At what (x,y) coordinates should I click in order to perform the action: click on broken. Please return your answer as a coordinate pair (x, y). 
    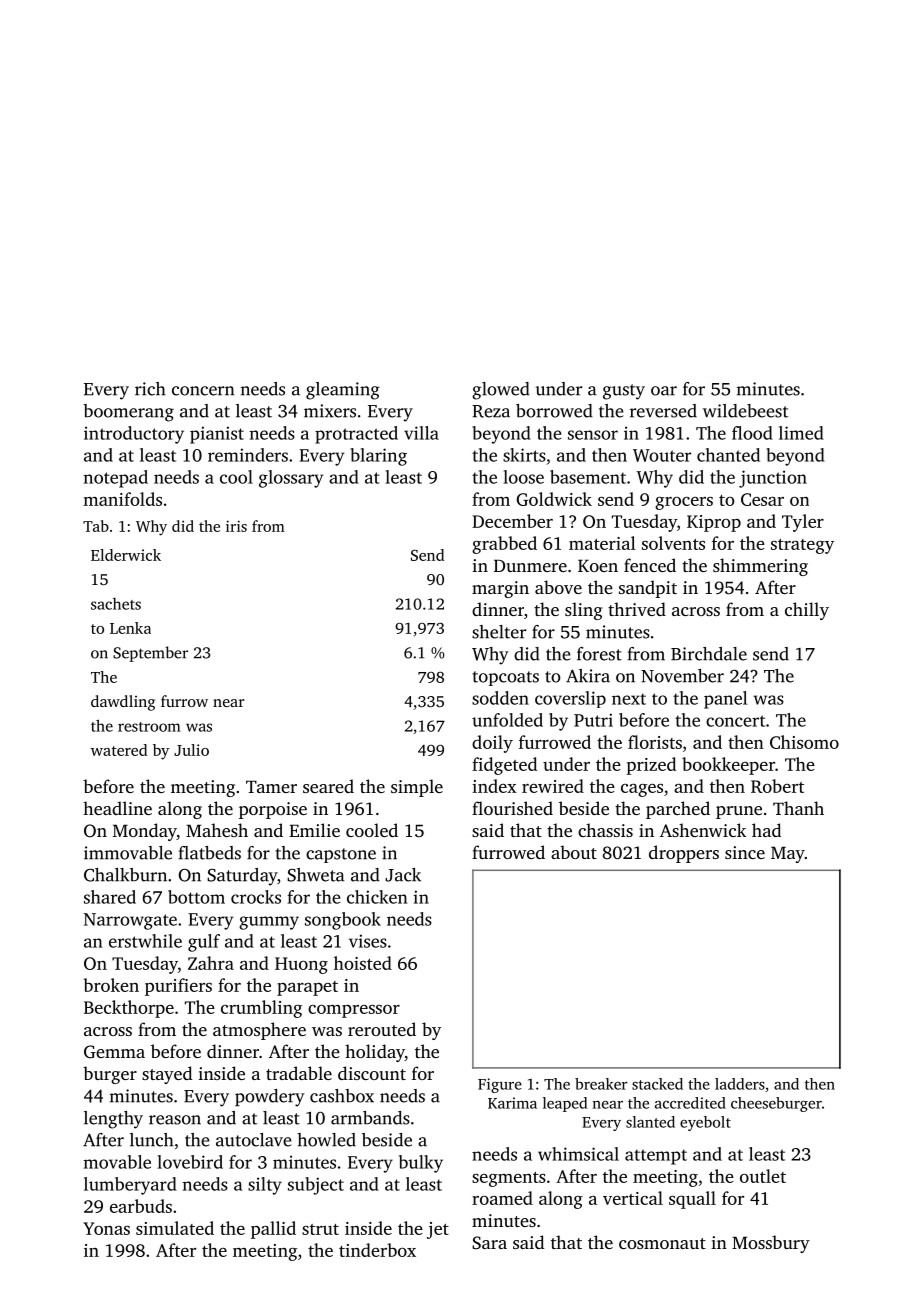
    Looking at the image, I should click on (111, 985).
